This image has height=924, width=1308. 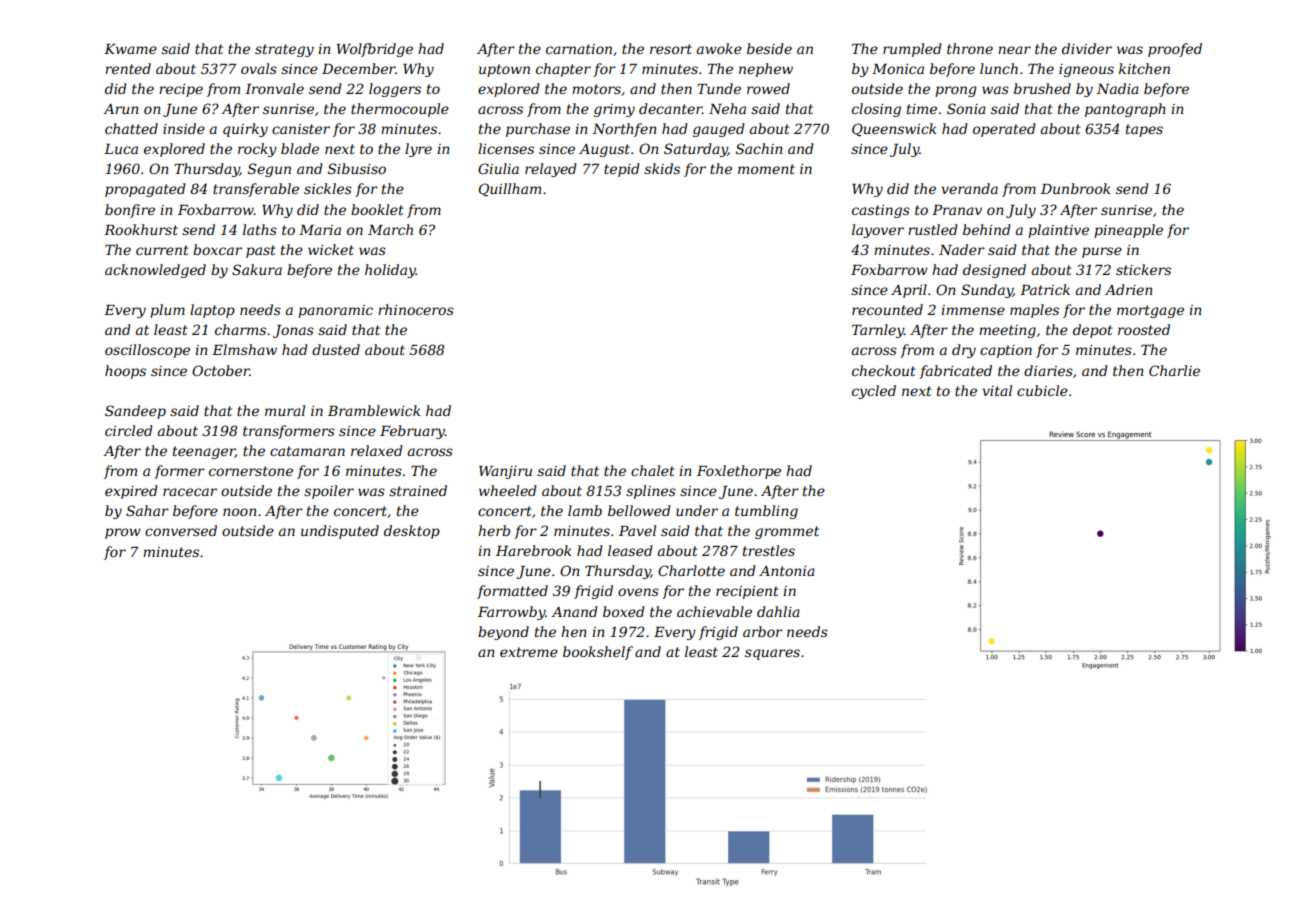 What do you see at coordinates (1144, 130) in the image?
I see `tapes` at bounding box center [1144, 130].
